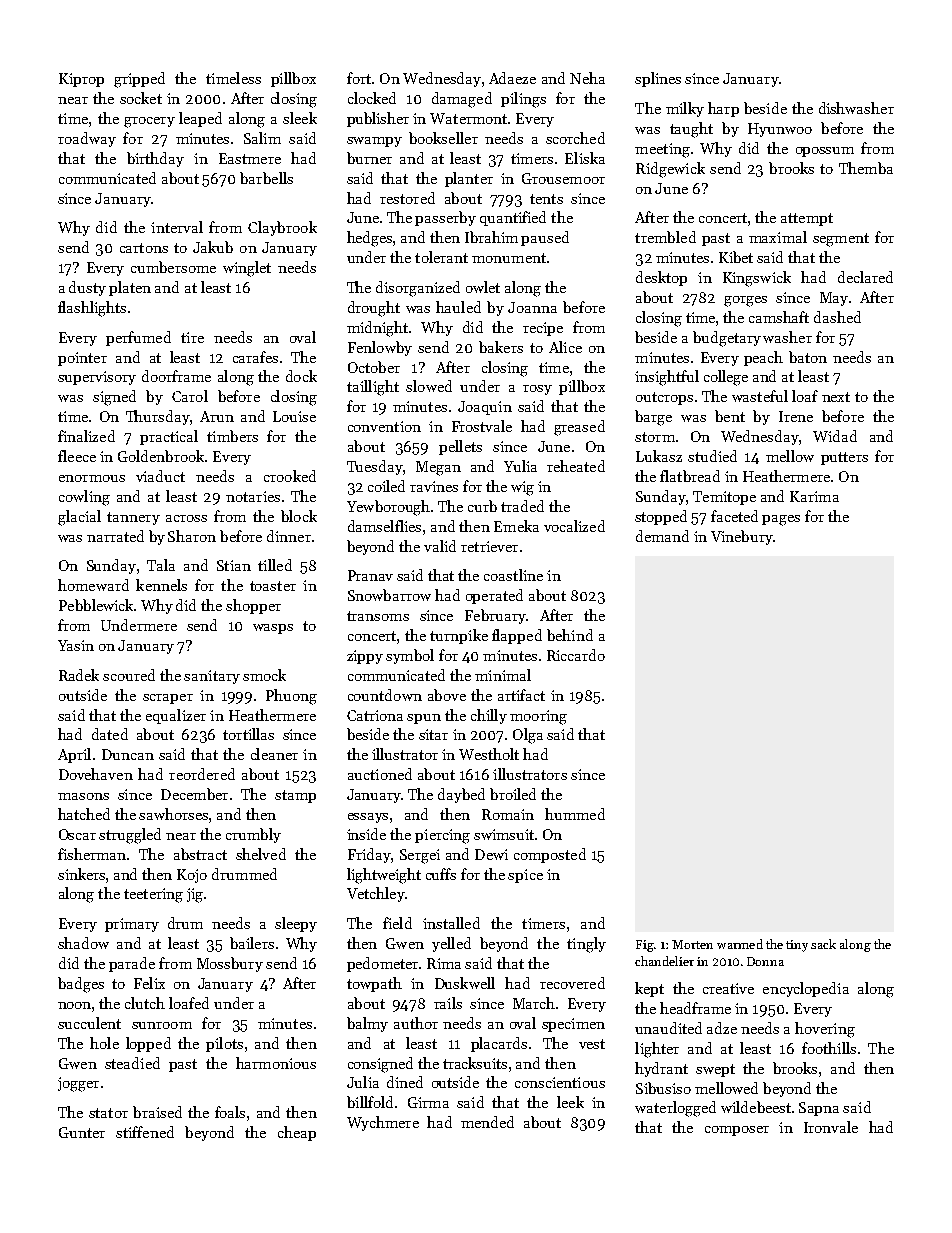 The image size is (952, 1233). Describe the element at coordinates (376, 894) in the document. I see `Vetchley` at that location.
